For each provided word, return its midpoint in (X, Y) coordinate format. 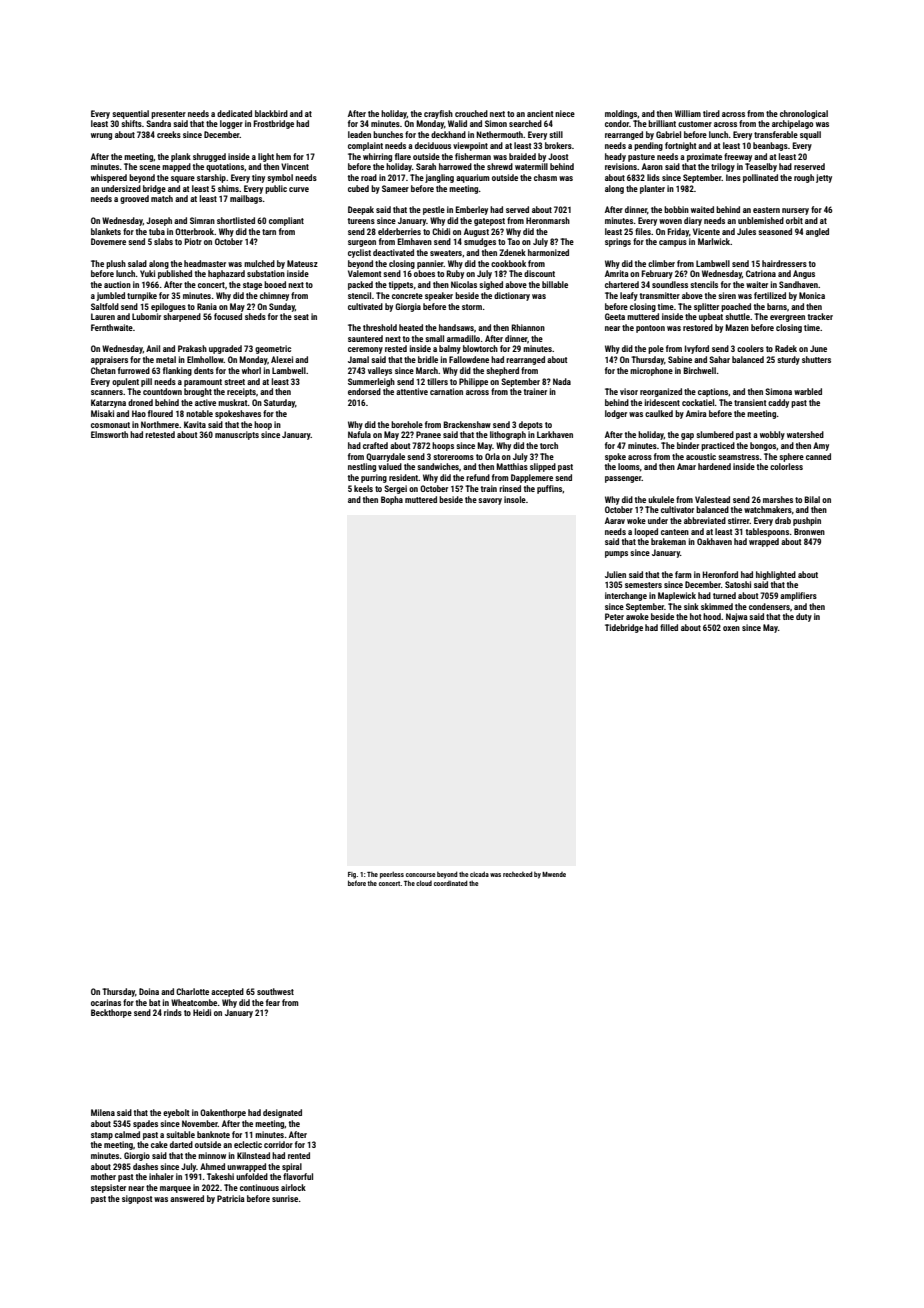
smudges (480, 242)
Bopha (392, 500)
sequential (130, 114)
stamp (102, 1136)
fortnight (681, 146)
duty (804, 617)
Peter (614, 616)
